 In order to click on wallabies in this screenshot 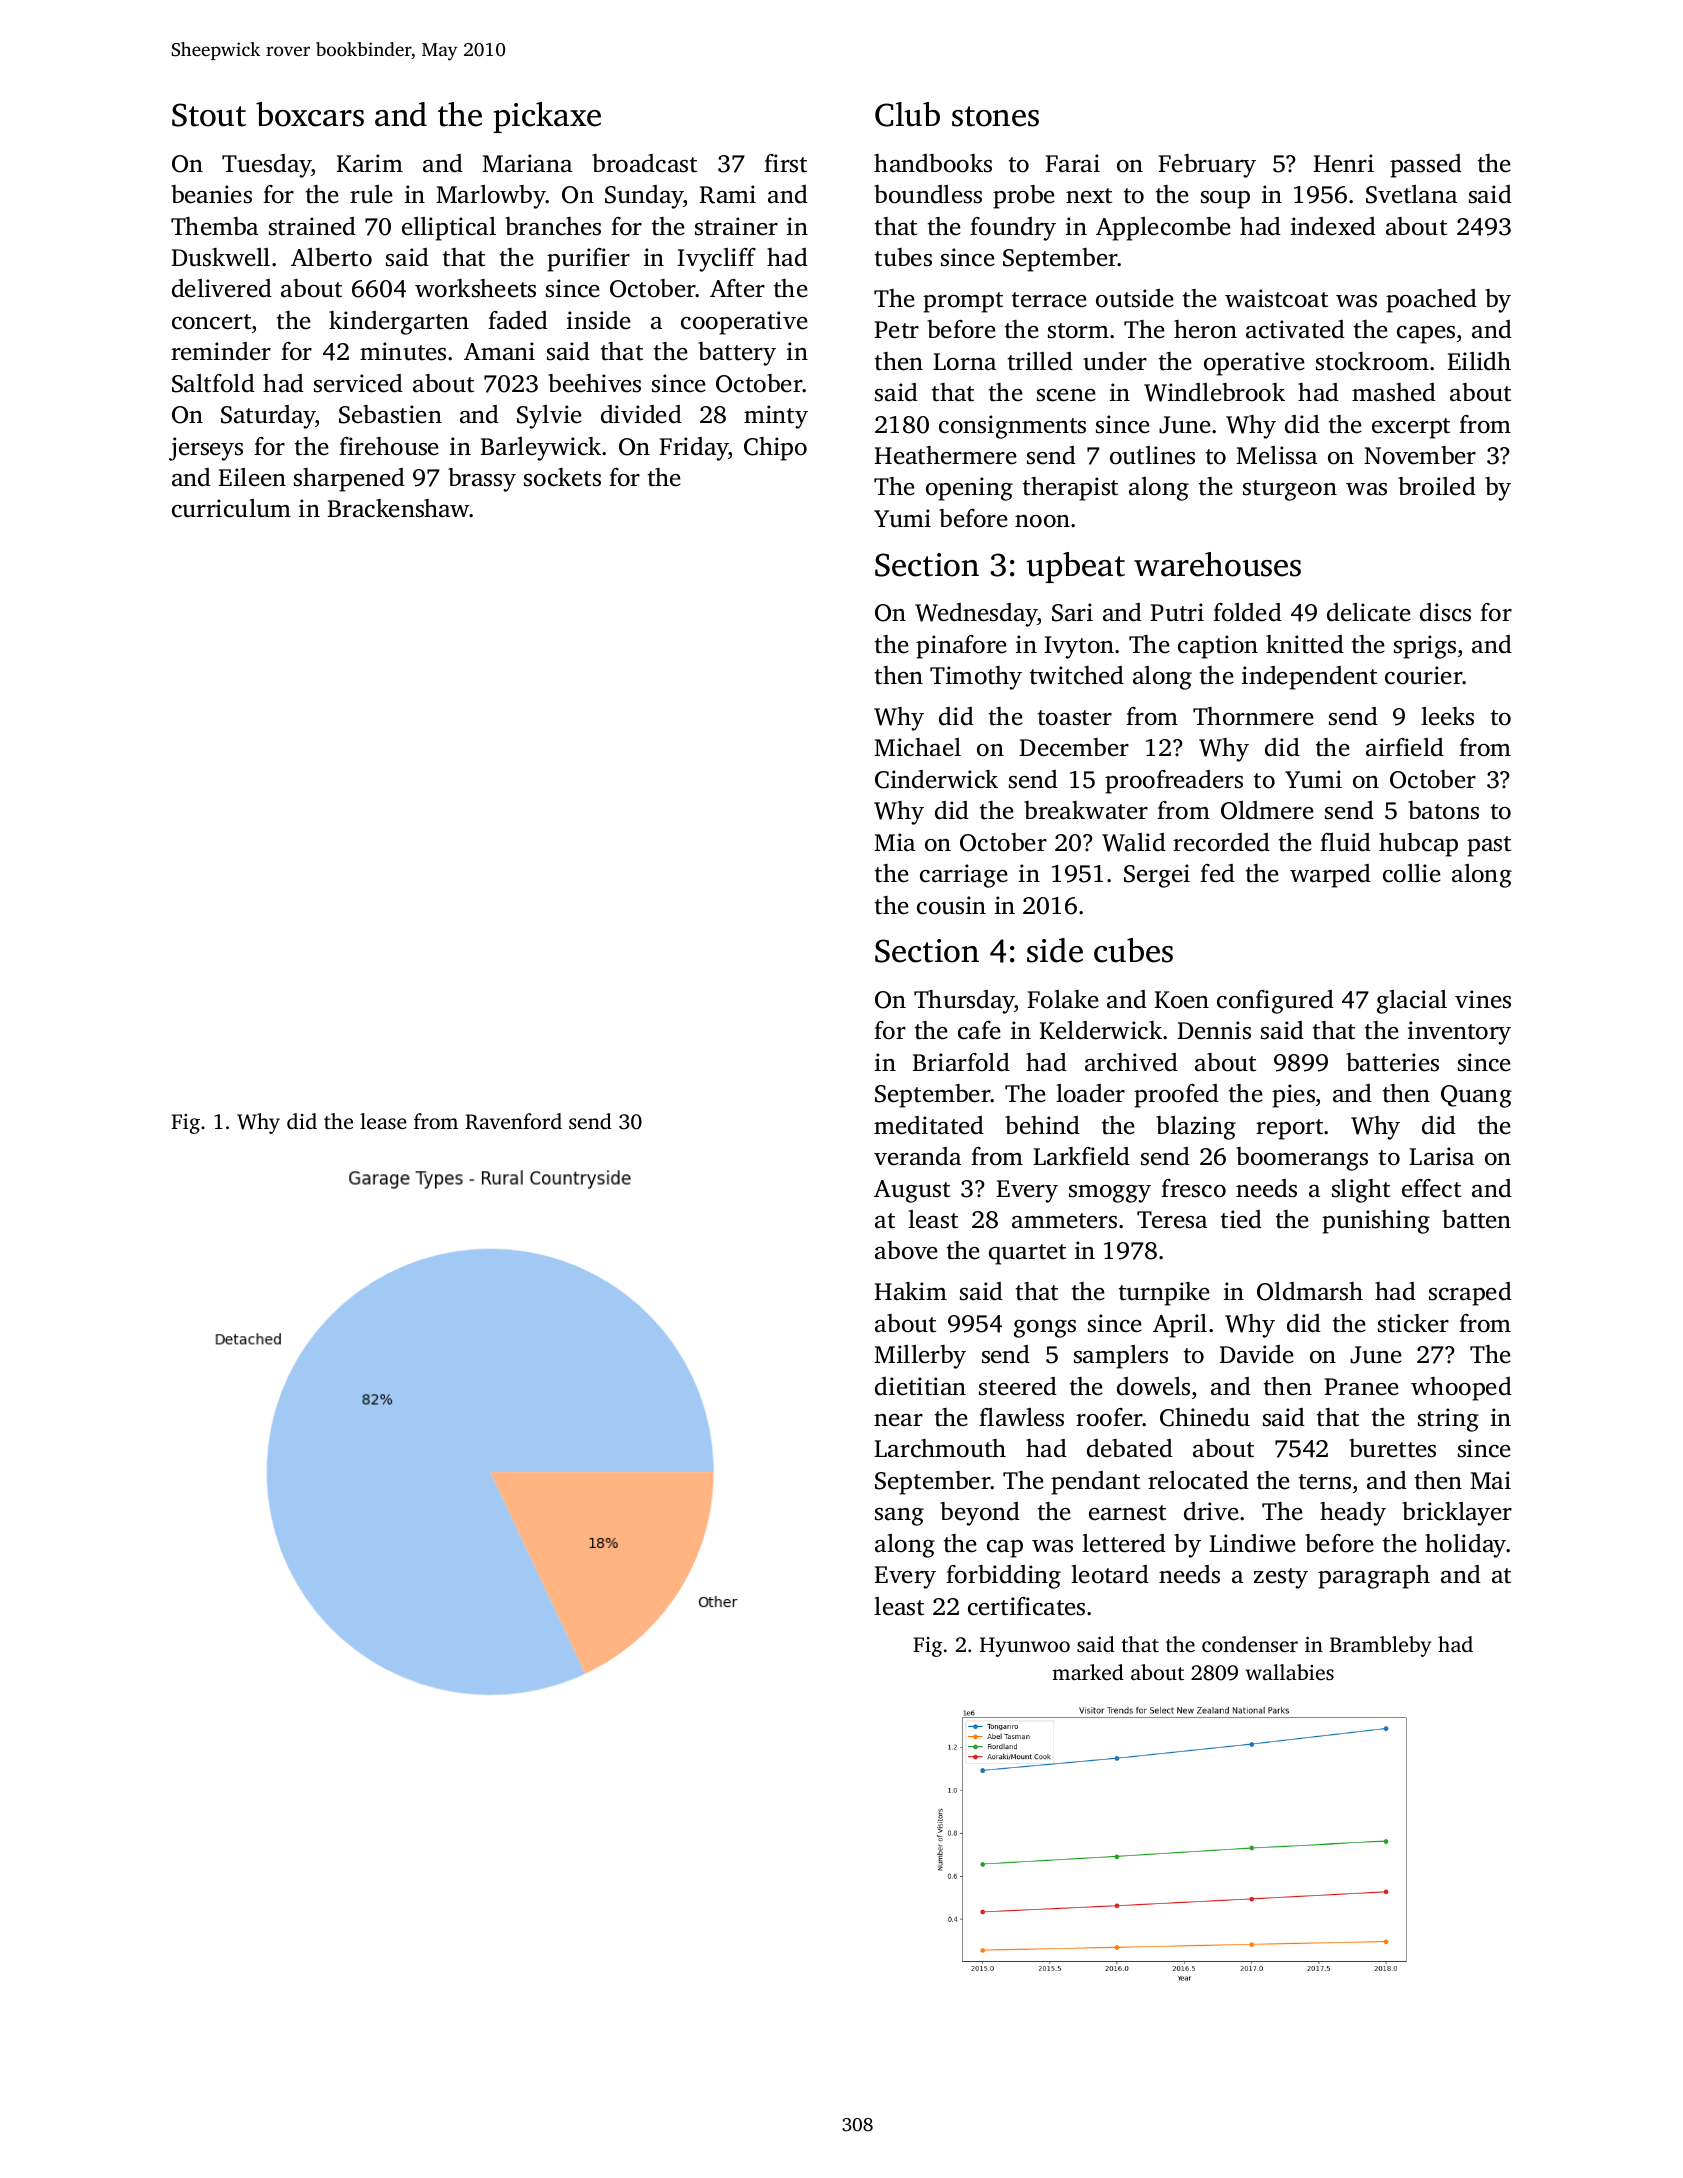, I will do `click(1289, 1672)`.
